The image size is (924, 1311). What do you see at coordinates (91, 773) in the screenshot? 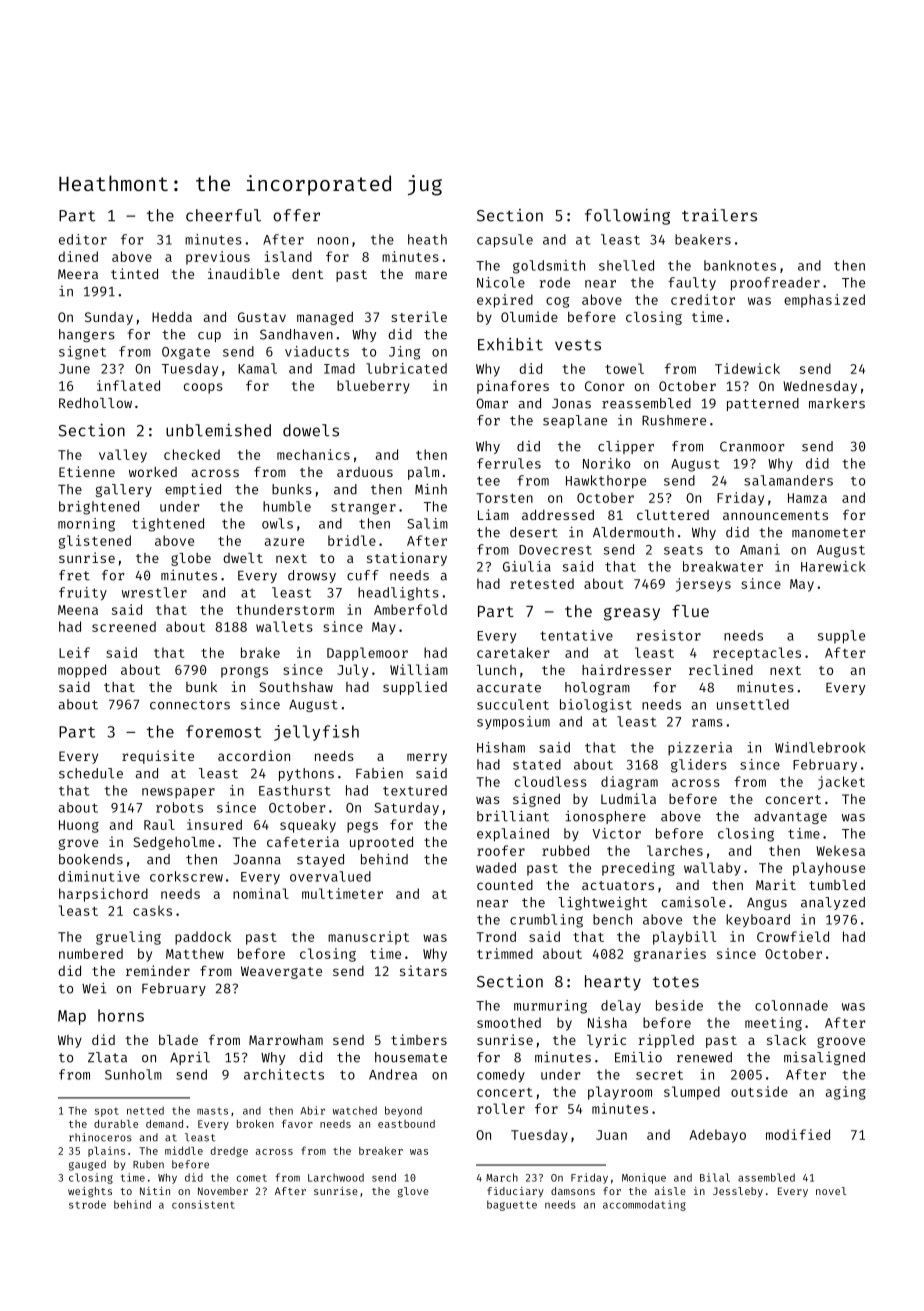
I see `schedule` at bounding box center [91, 773].
